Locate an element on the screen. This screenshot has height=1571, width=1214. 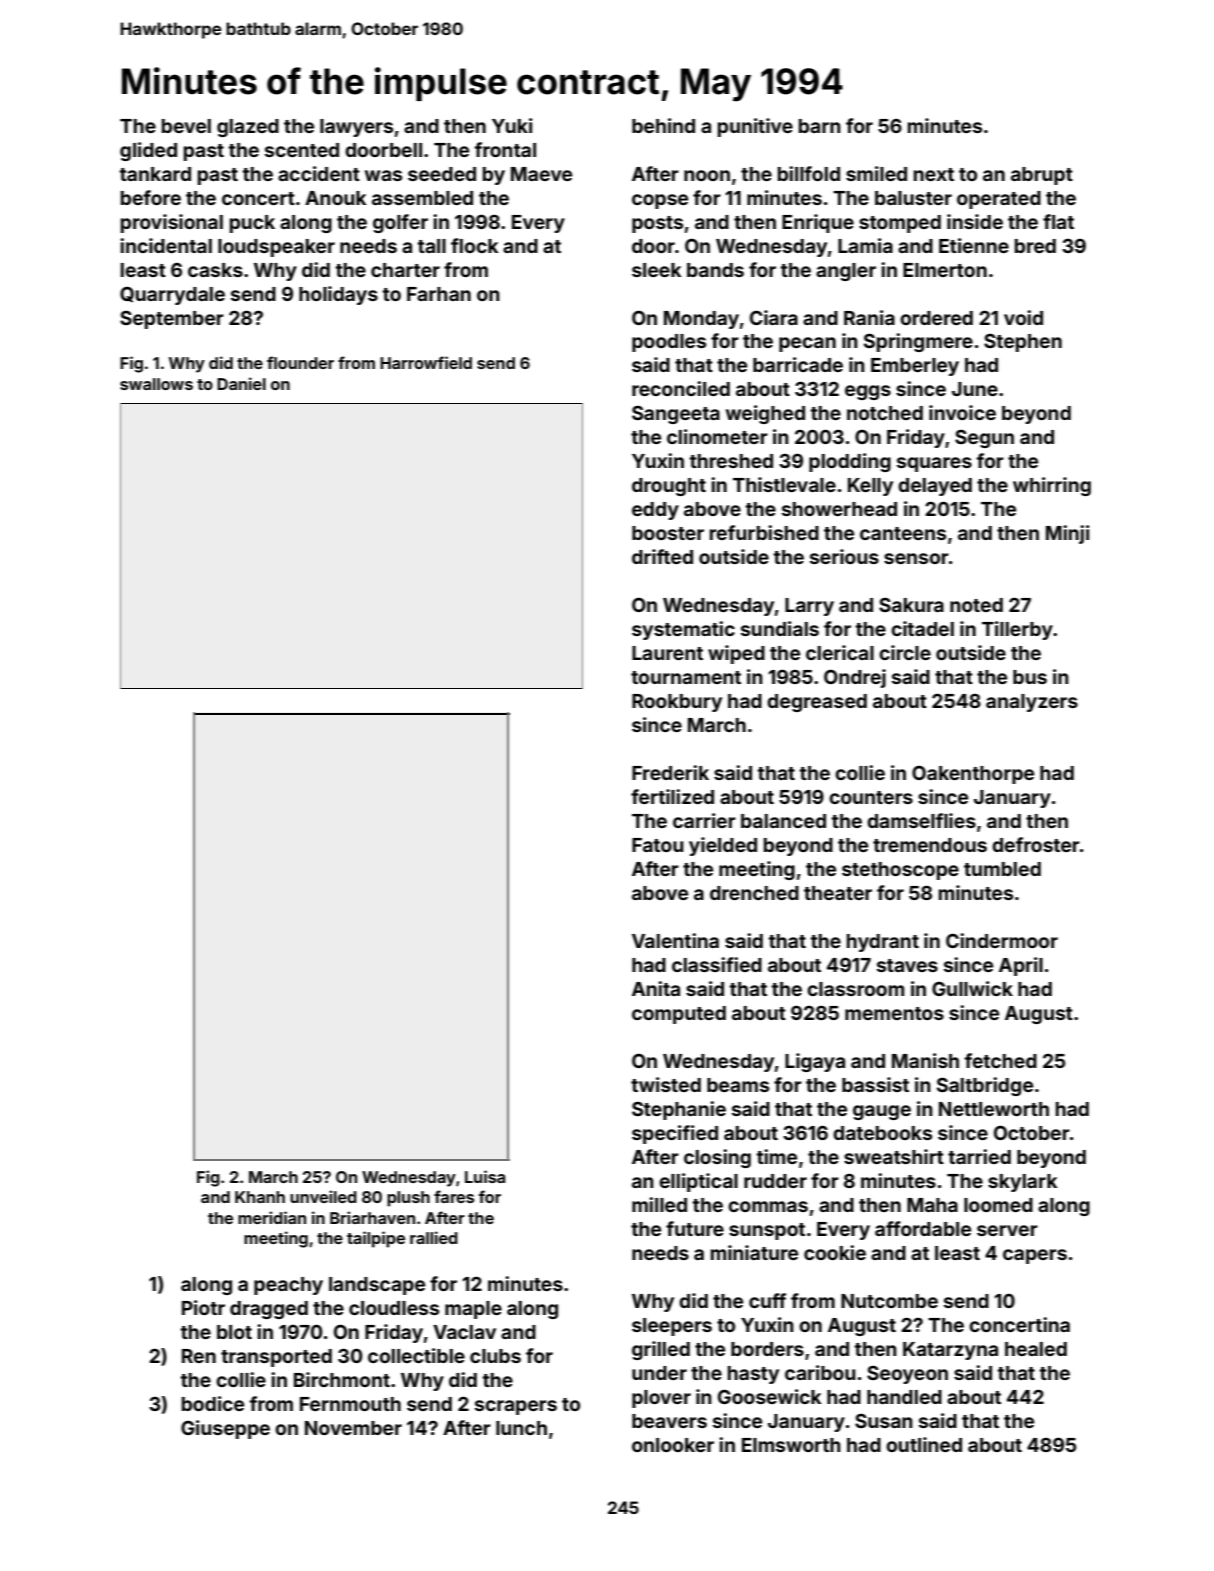
holidays is located at coordinates (338, 295).
